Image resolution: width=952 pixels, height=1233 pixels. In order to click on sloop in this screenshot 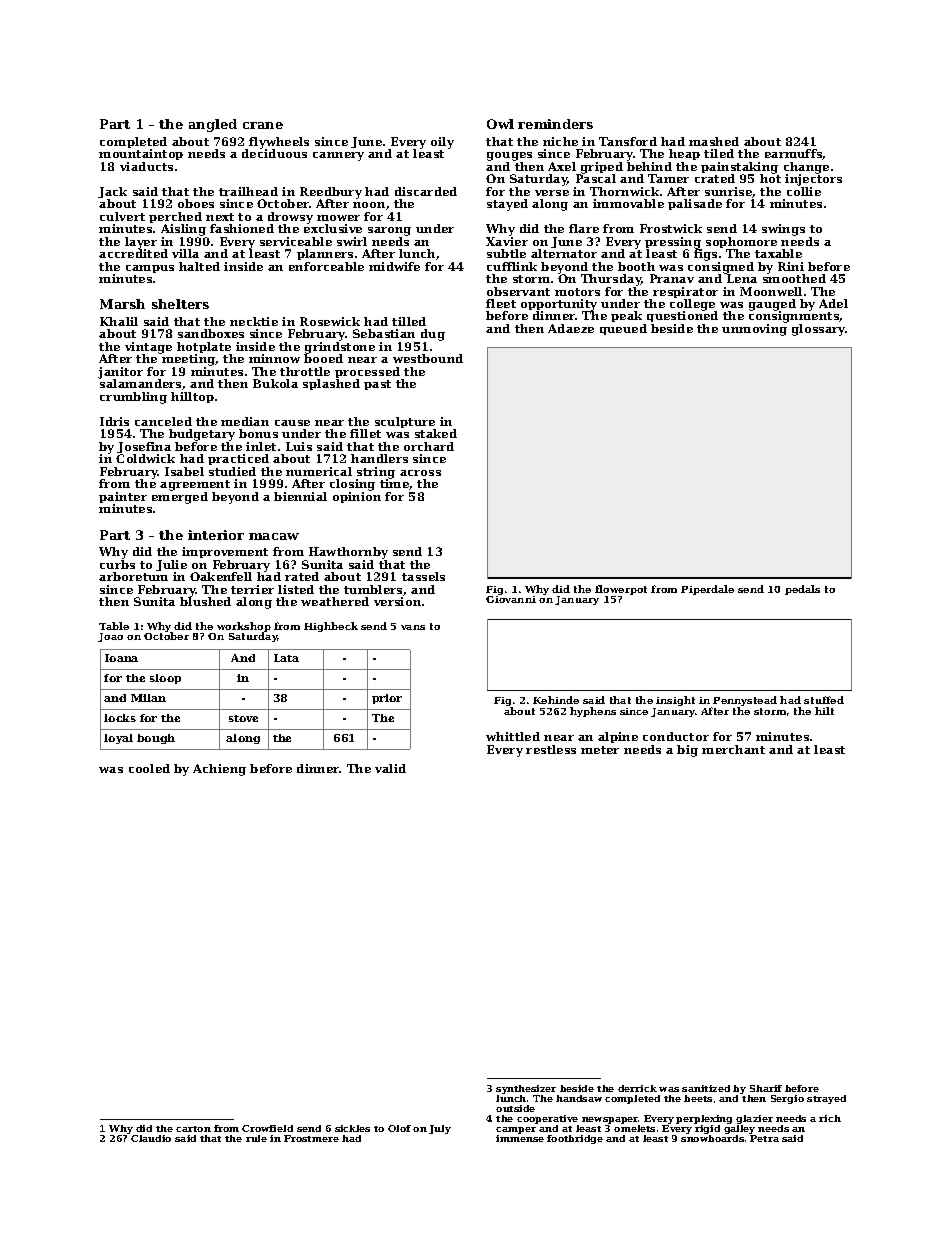, I will do `click(165, 679)`.
